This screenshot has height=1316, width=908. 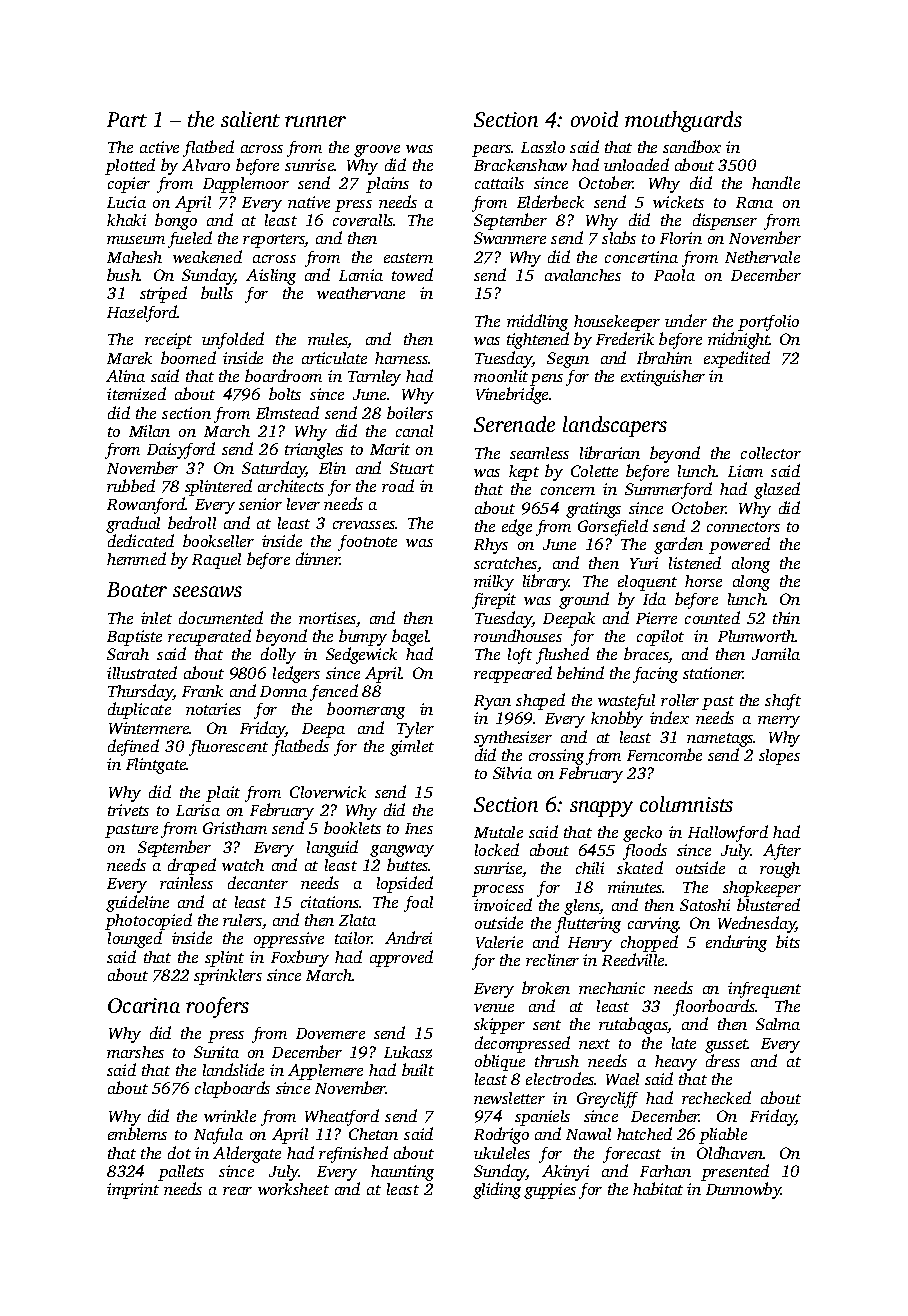 I want to click on ovoid, so click(x=594, y=119).
